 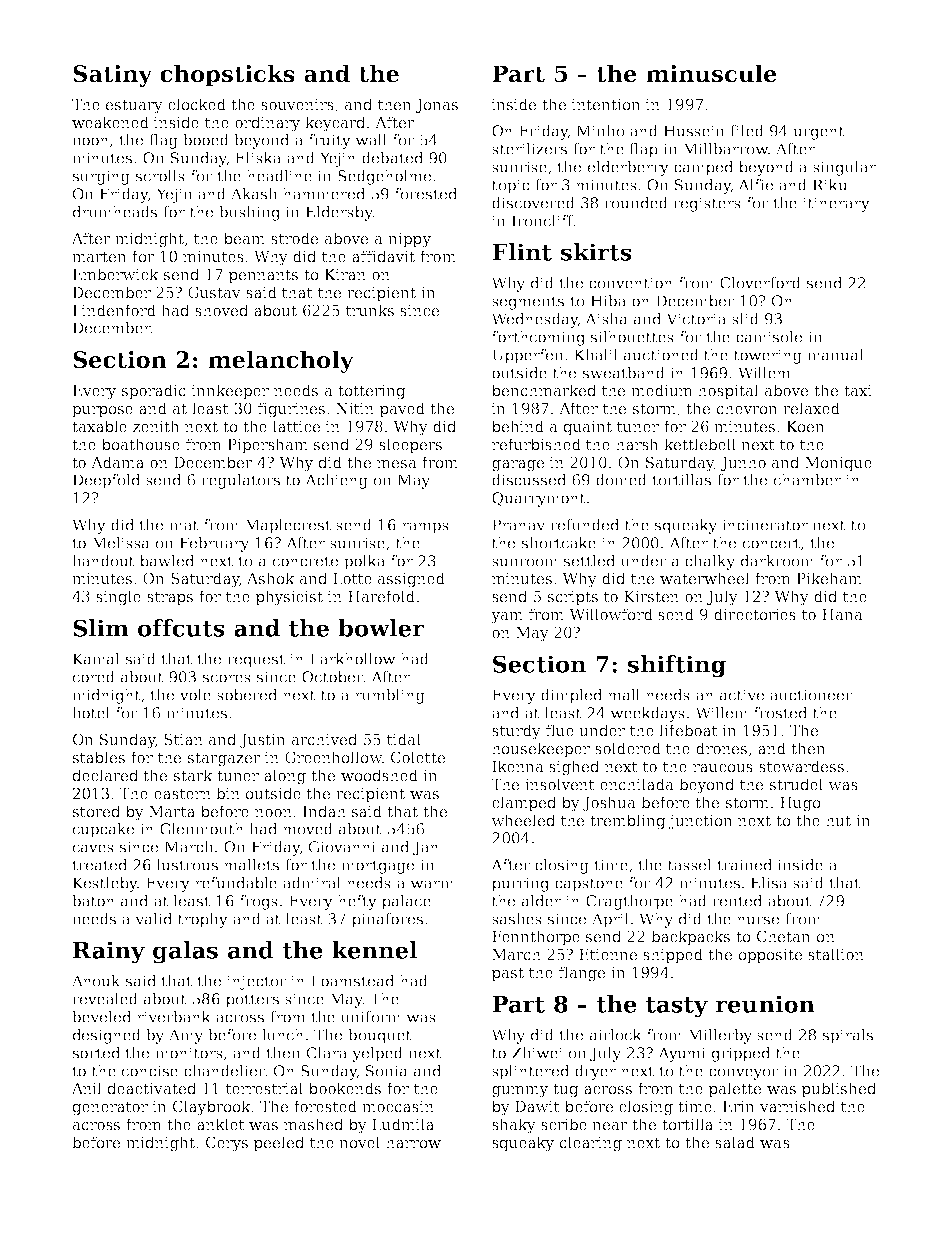 What do you see at coordinates (682, 1054) in the screenshot?
I see `Ayumi` at bounding box center [682, 1054].
